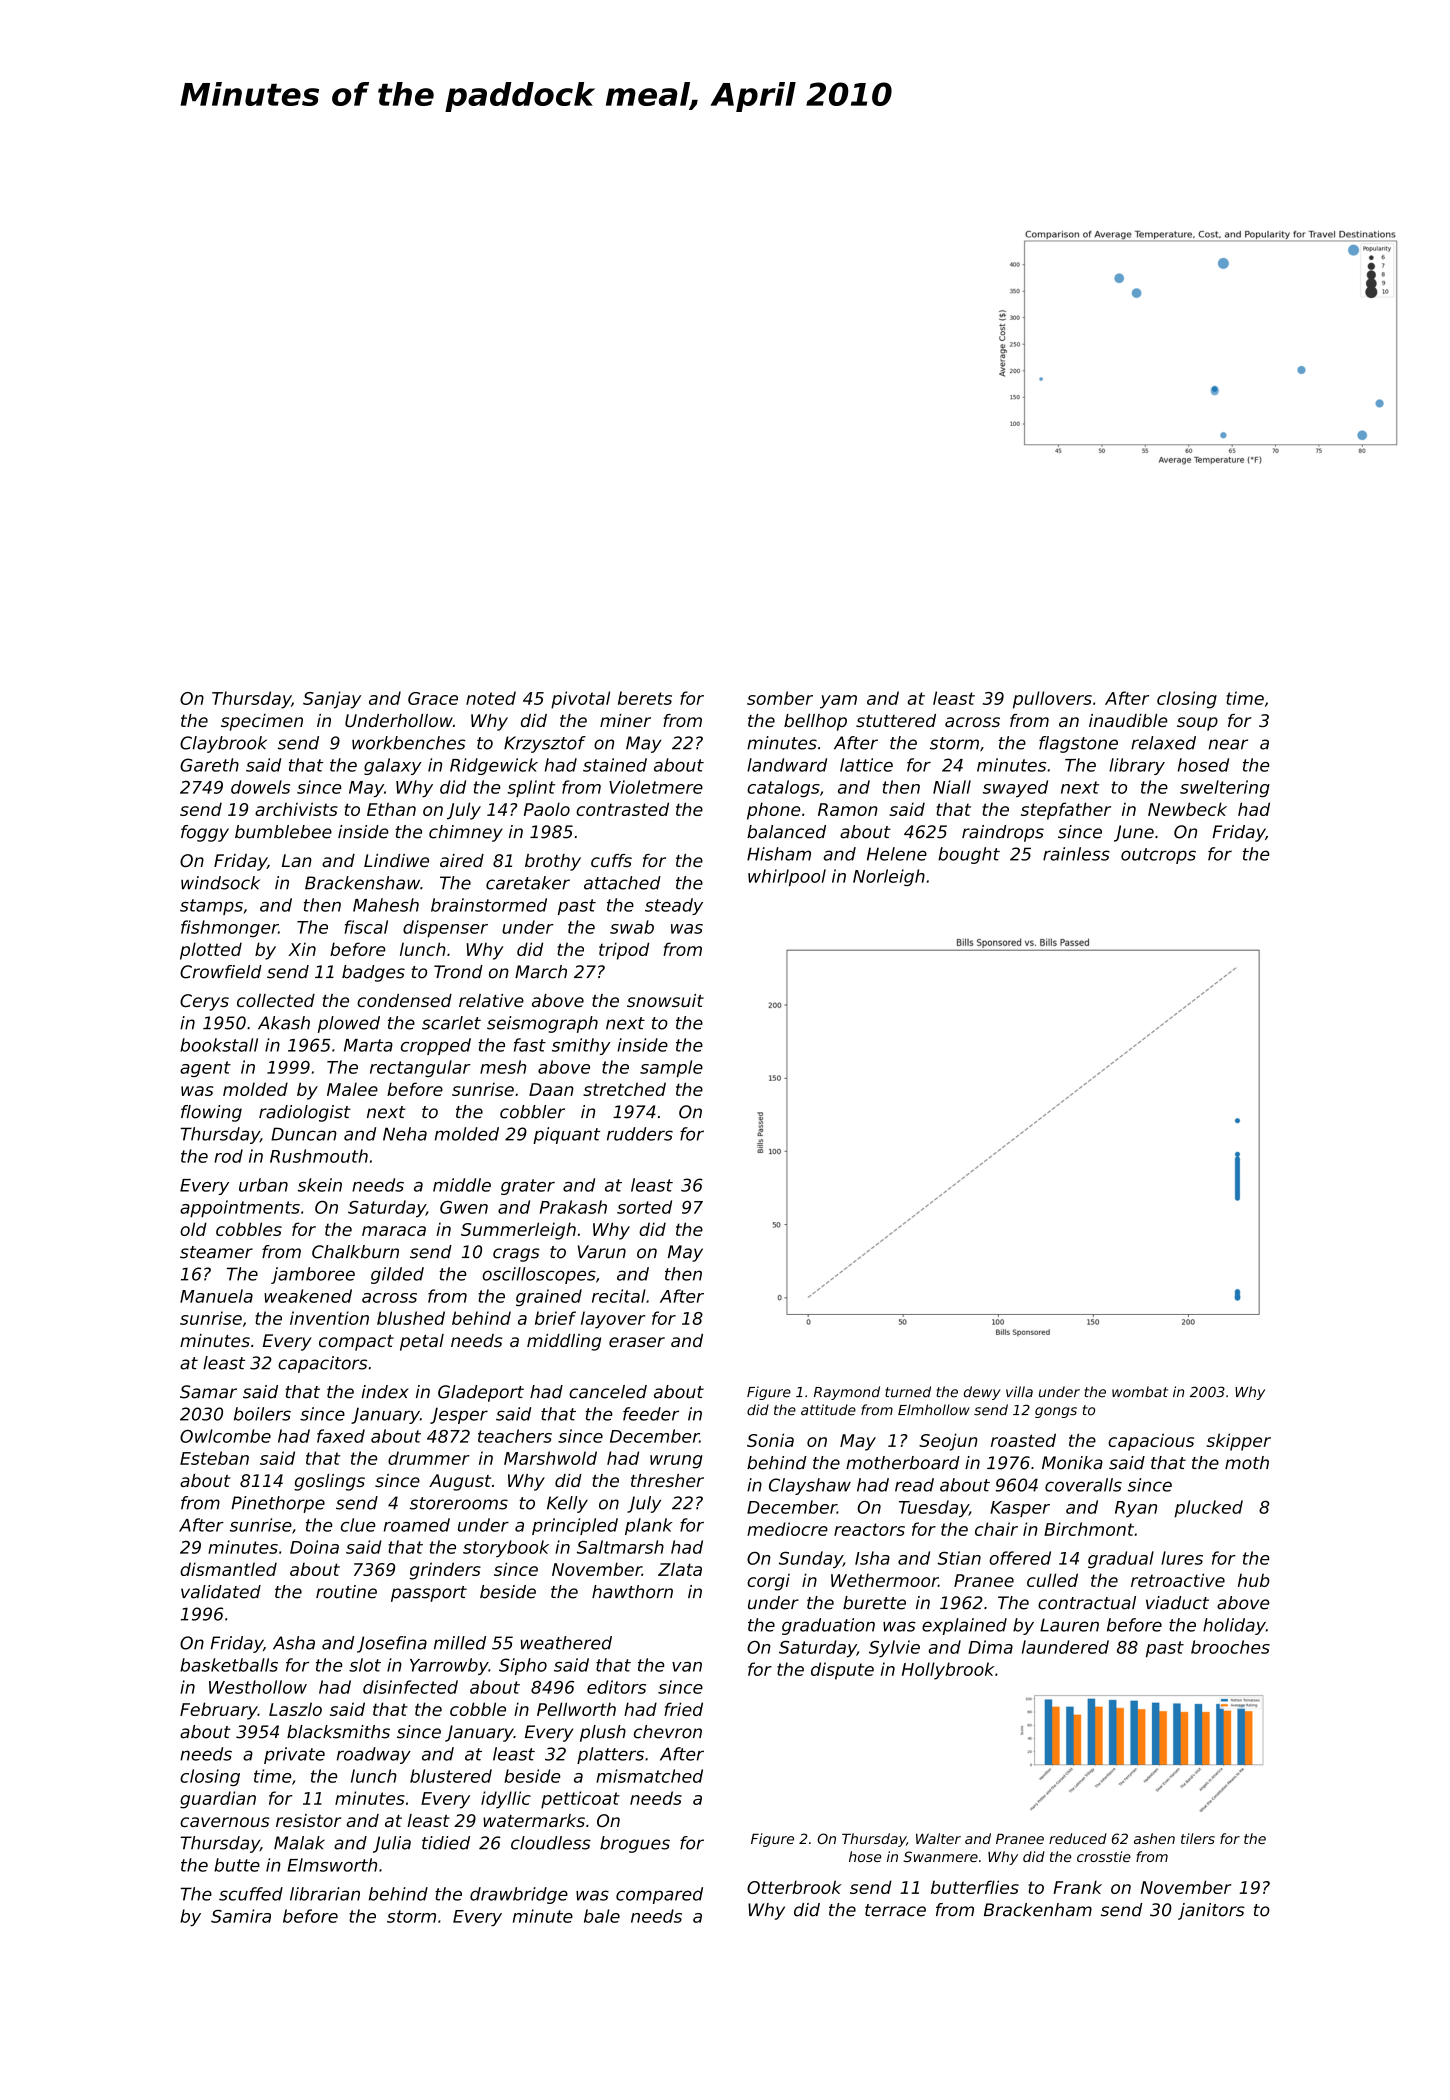 This screenshot has height=2100, width=1450. What do you see at coordinates (674, 906) in the screenshot?
I see `steady` at bounding box center [674, 906].
